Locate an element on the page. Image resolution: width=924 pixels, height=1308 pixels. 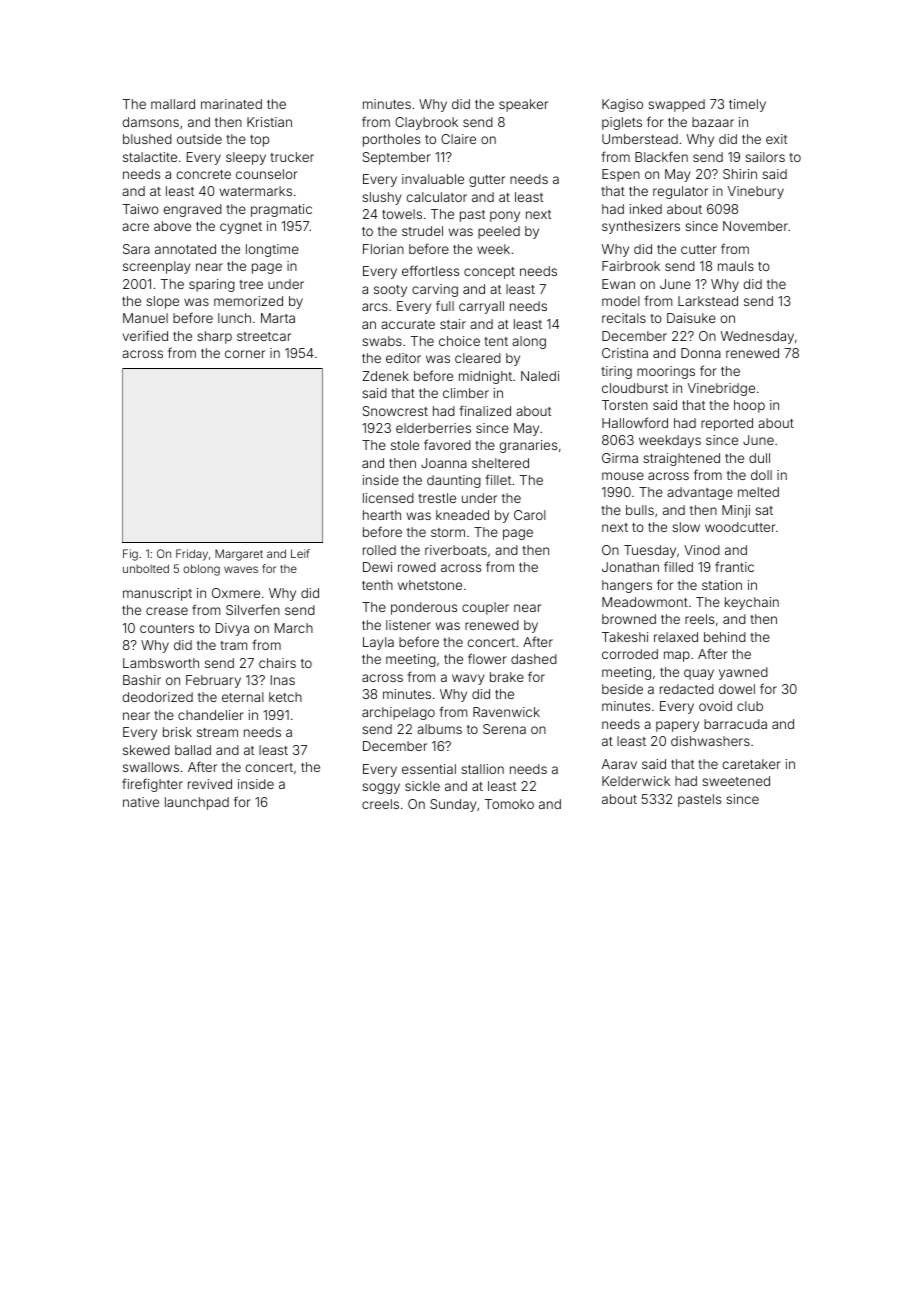
sooty is located at coordinates (390, 291).
